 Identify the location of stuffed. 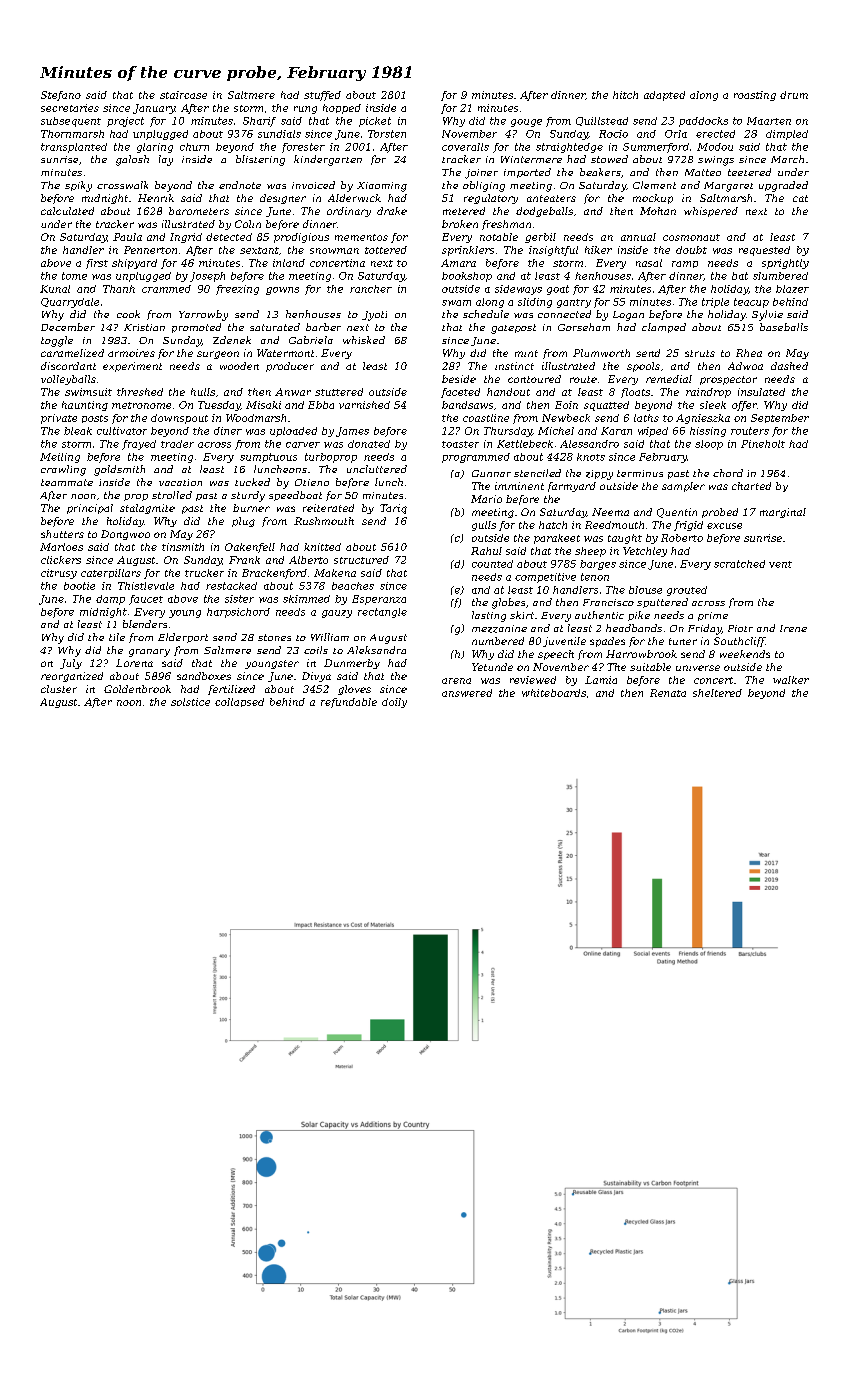
(322, 96).
